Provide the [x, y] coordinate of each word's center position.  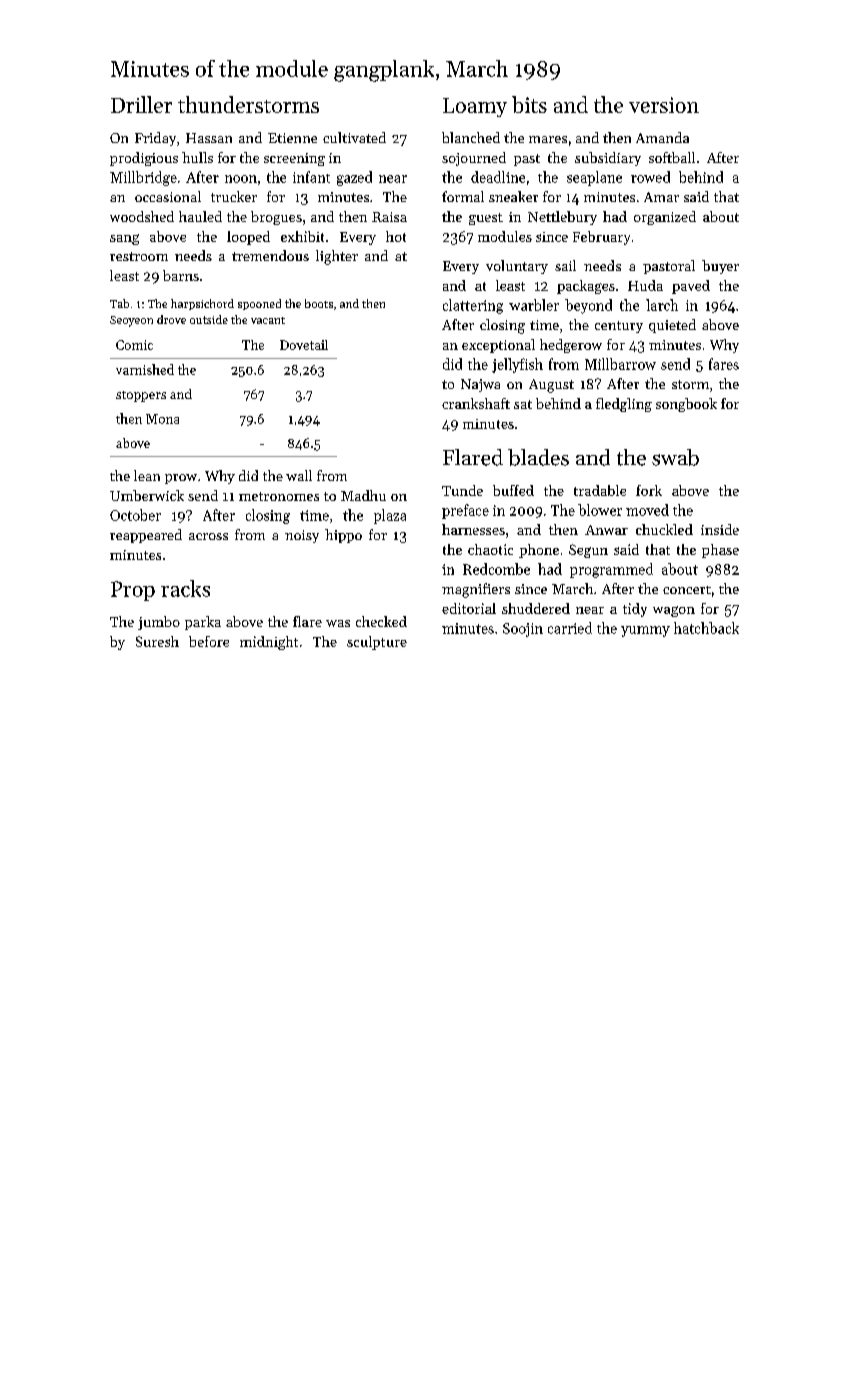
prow [181, 479]
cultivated [354, 137]
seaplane [594, 178]
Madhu [363, 495]
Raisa [389, 217]
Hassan [209, 138]
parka [203, 623]
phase [720, 551]
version [664, 105]
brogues [276, 218]
